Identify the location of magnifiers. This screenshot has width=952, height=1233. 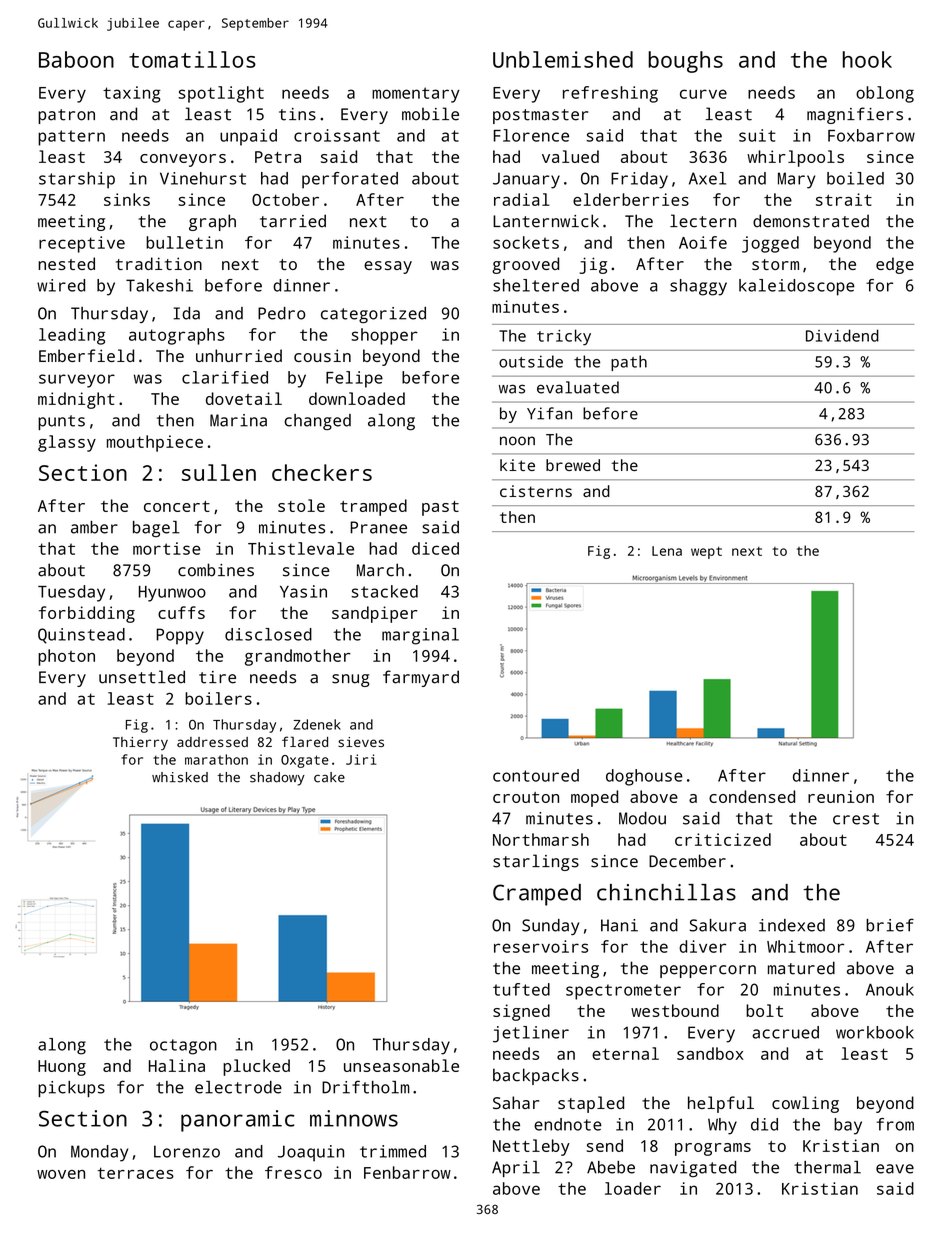
(855, 115).
